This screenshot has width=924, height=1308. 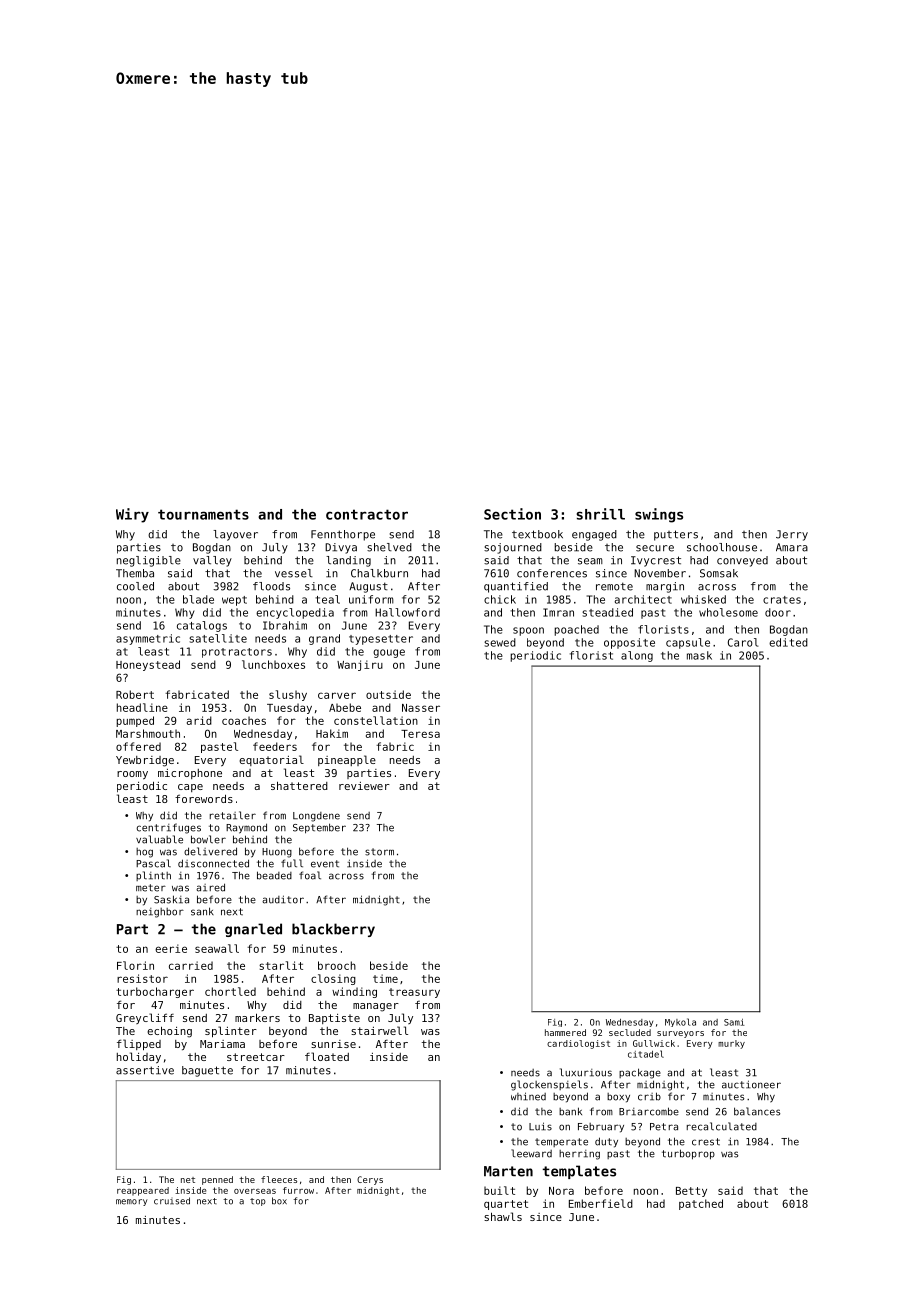 What do you see at coordinates (144, 853) in the screenshot?
I see `hog` at bounding box center [144, 853].
